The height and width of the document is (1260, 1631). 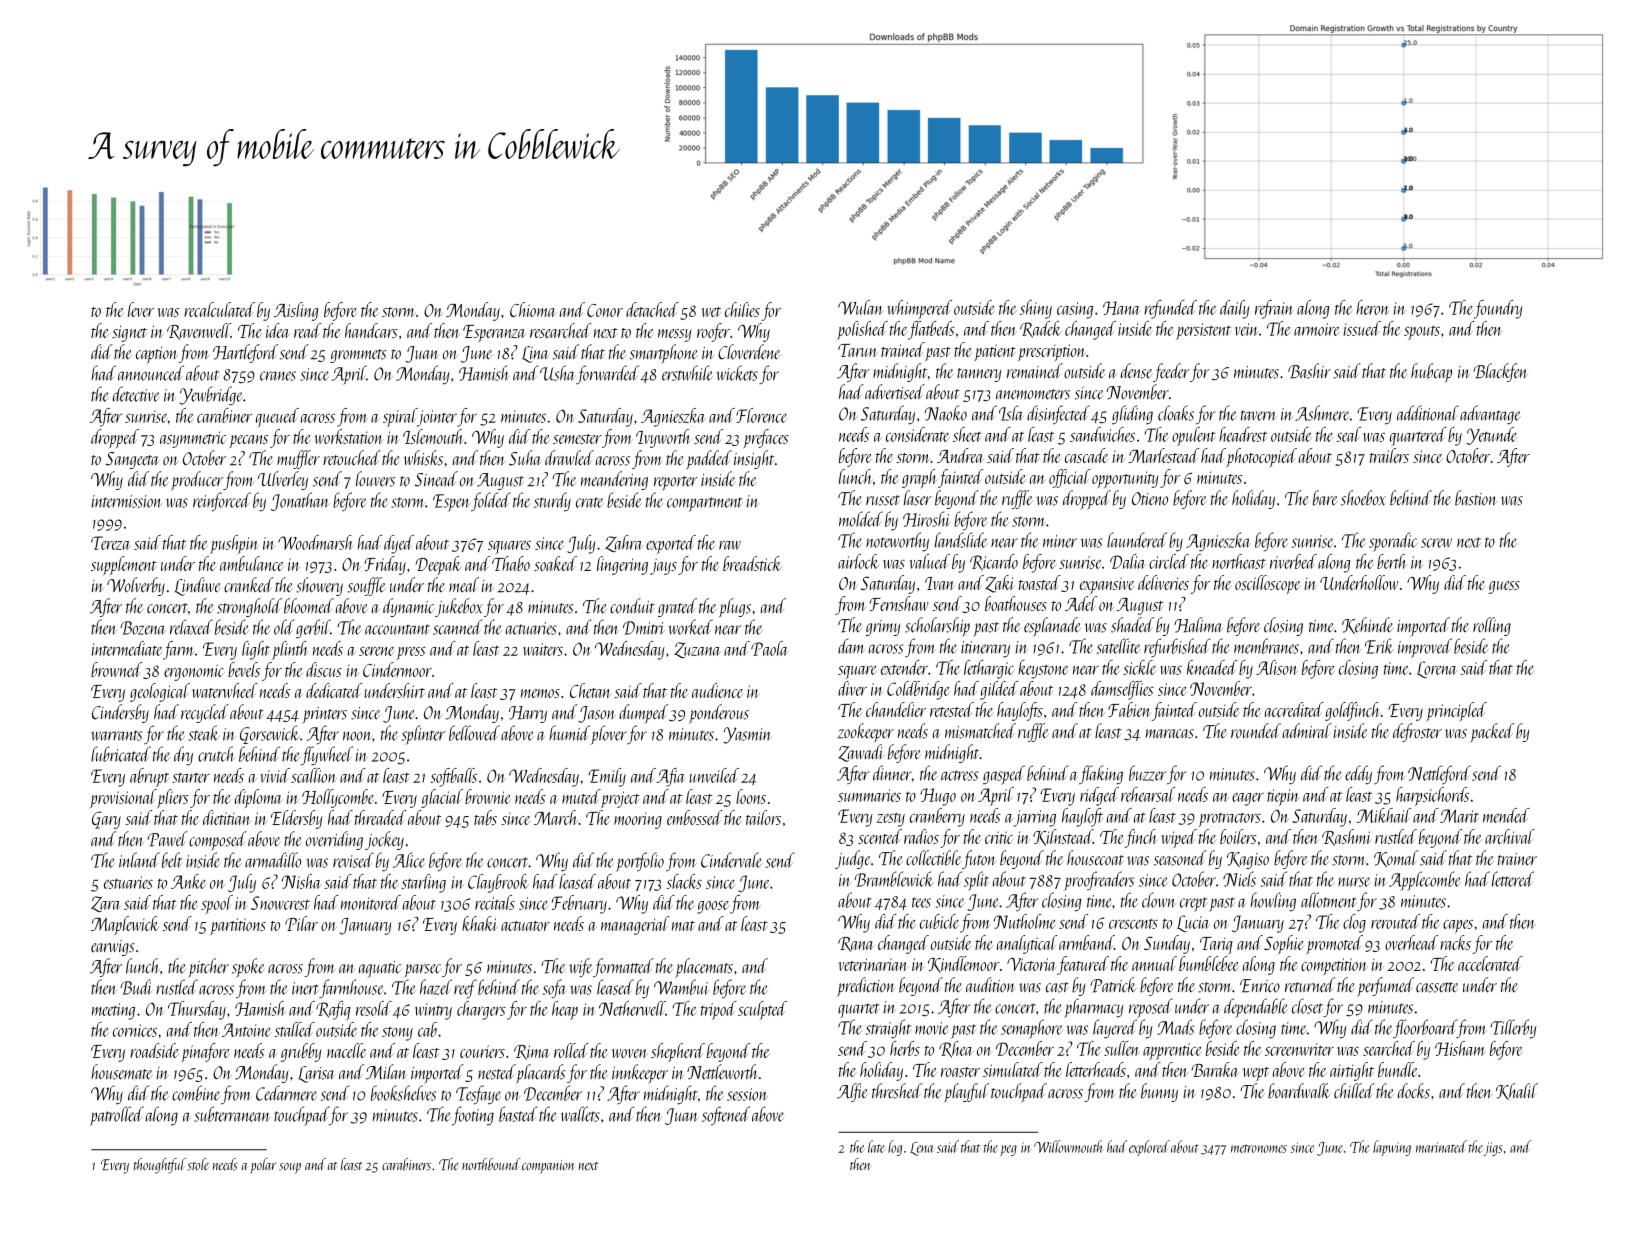 I want to click on Tillerby, so click(x=1513, y=1028).
